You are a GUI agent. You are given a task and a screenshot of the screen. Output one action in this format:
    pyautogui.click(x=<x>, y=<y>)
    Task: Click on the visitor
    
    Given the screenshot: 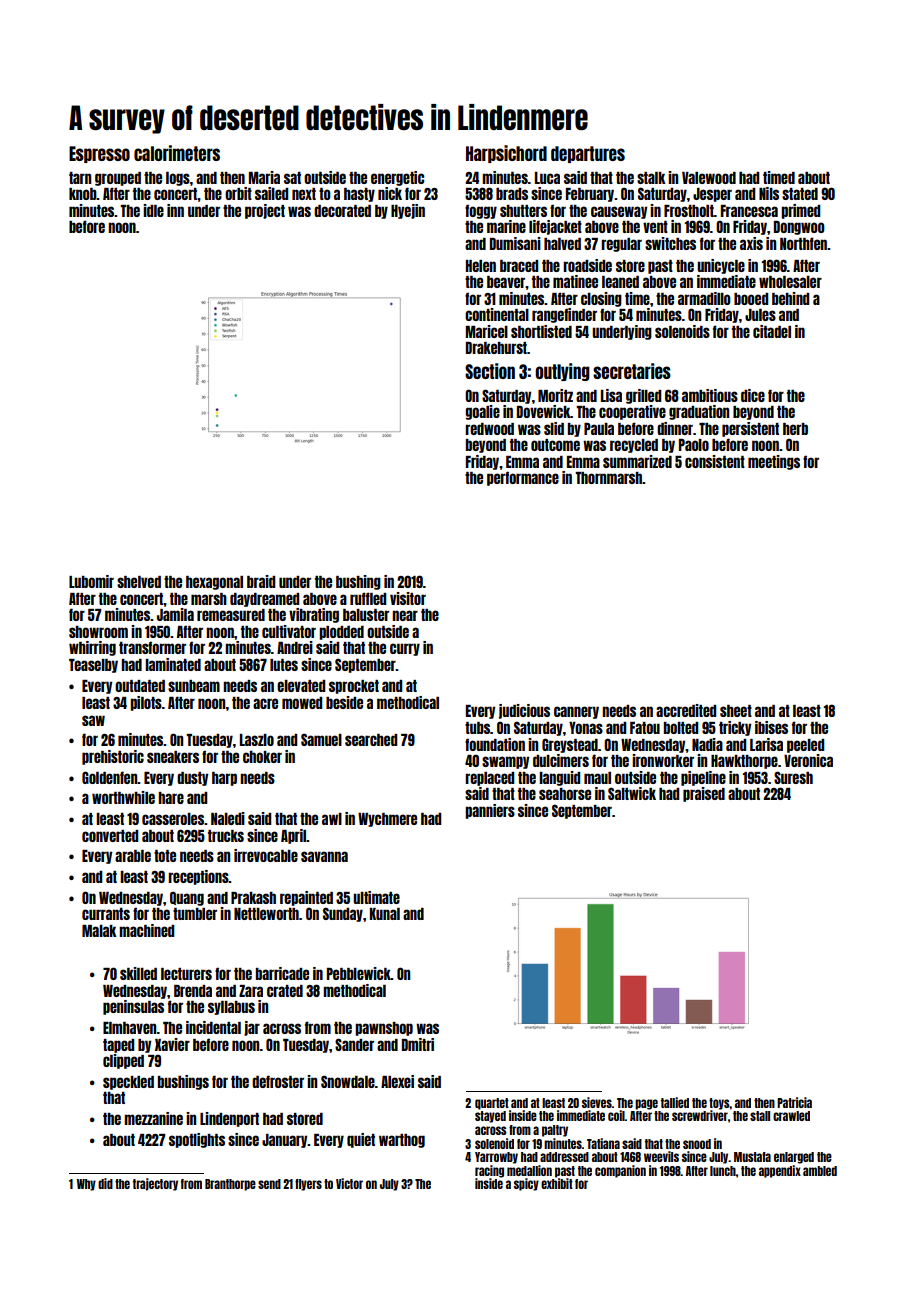 What is the action you would take?
    pyautogui.click(x=408, y=598)
